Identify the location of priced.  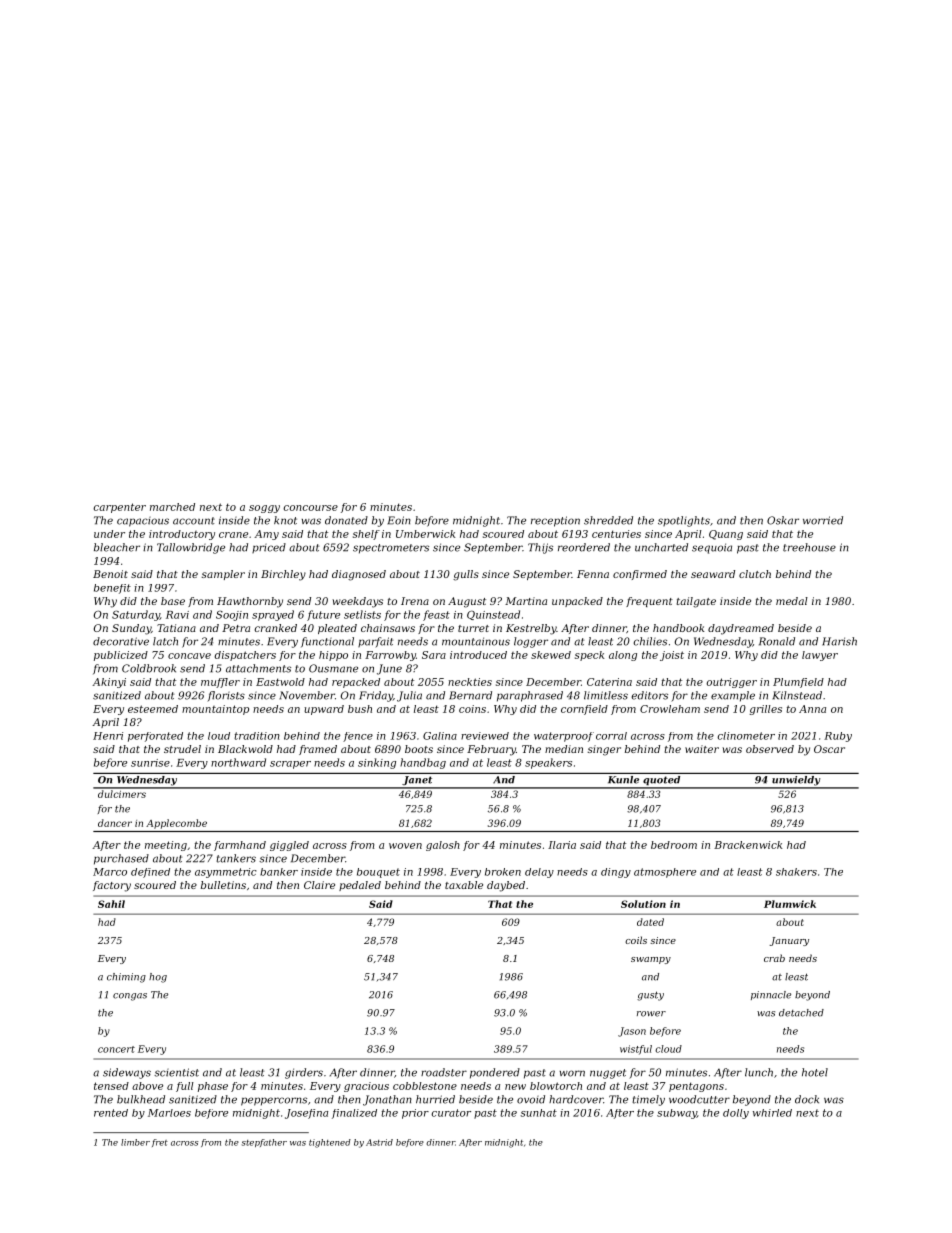
(269, 548).
